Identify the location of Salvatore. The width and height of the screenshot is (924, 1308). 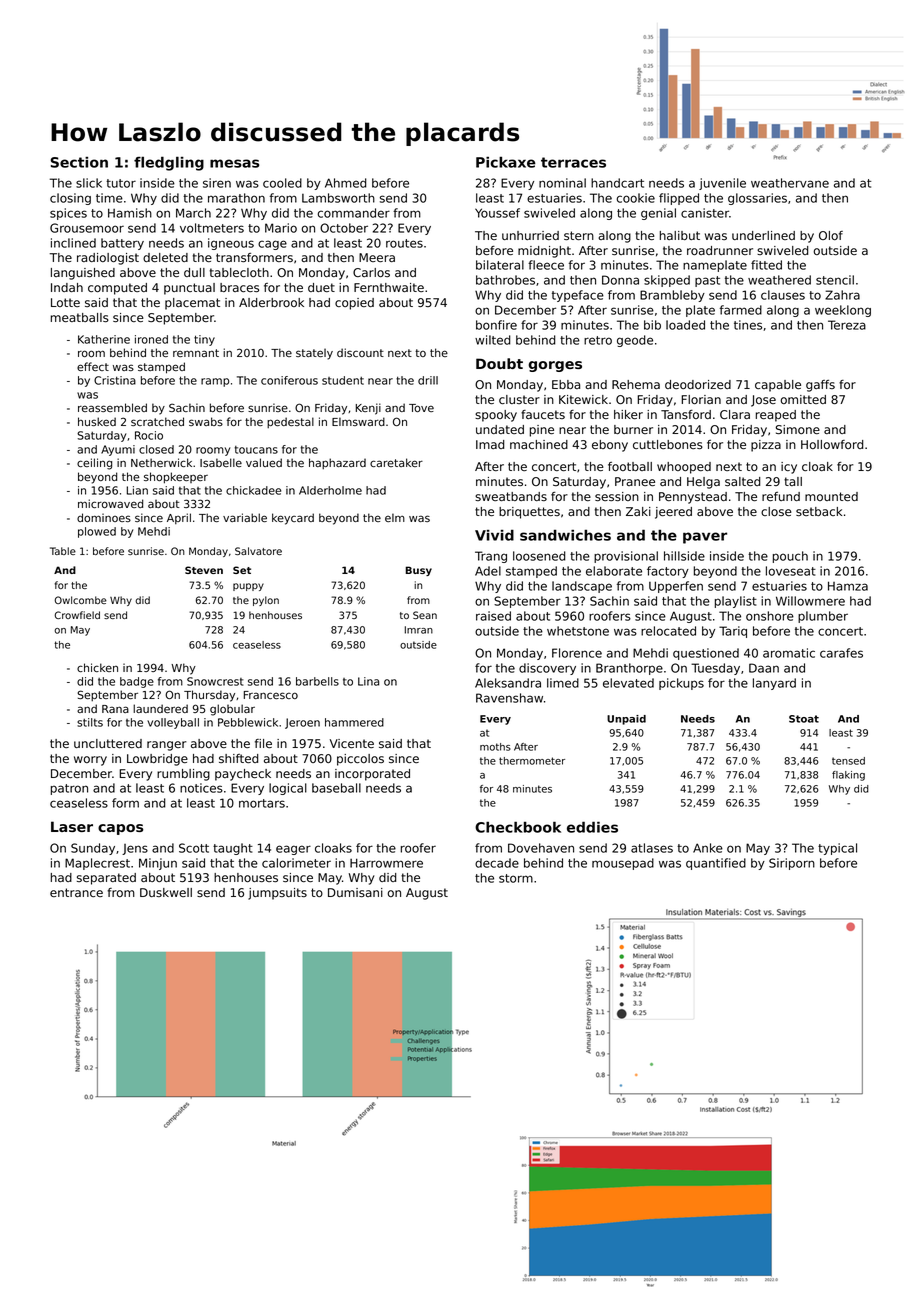
(258, 551).
